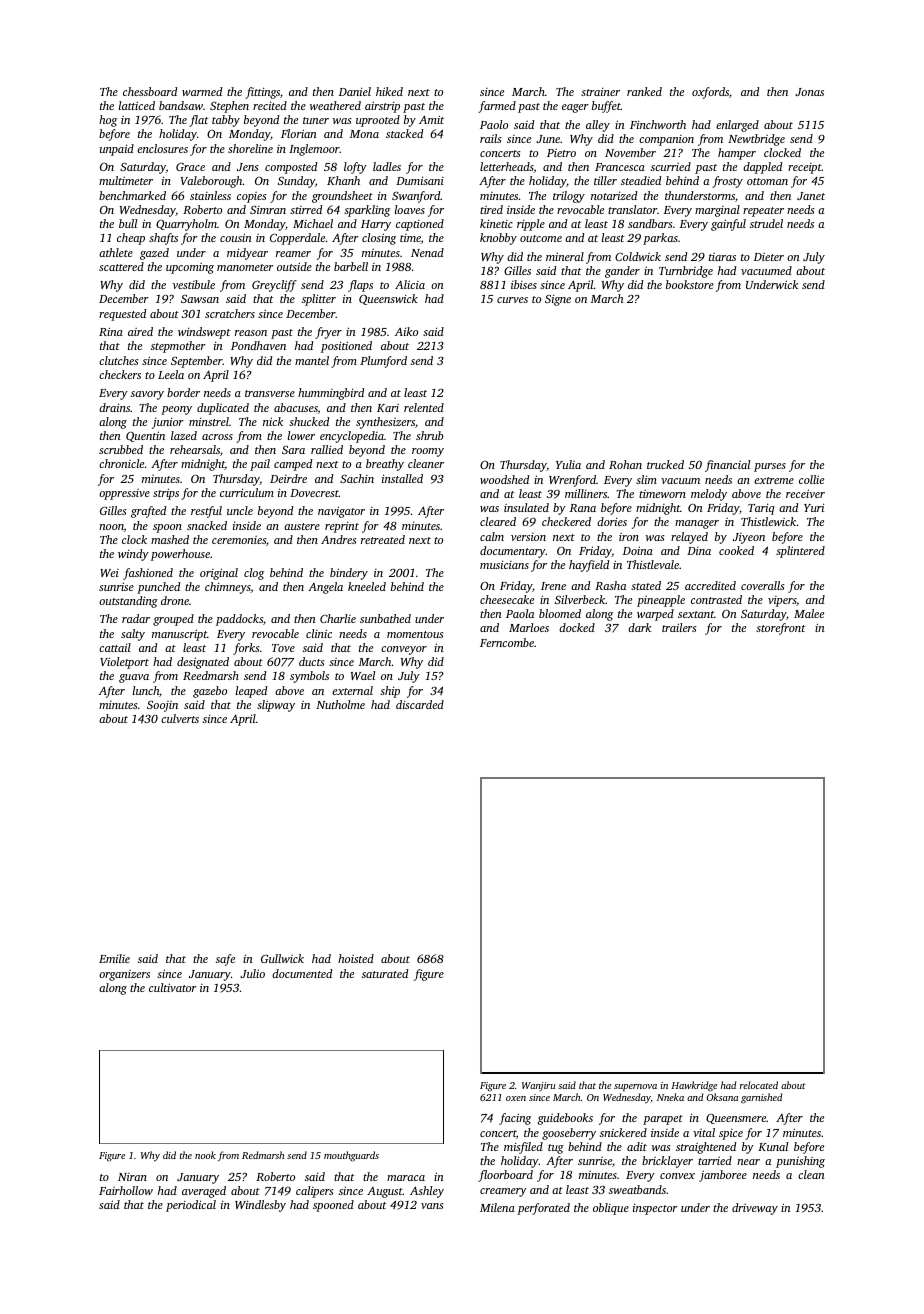 This page has width=924, height=1314. What do you see at coordinates (385, 618) in the page?
I see `sunbathed` at bounding box center [385, 618].
